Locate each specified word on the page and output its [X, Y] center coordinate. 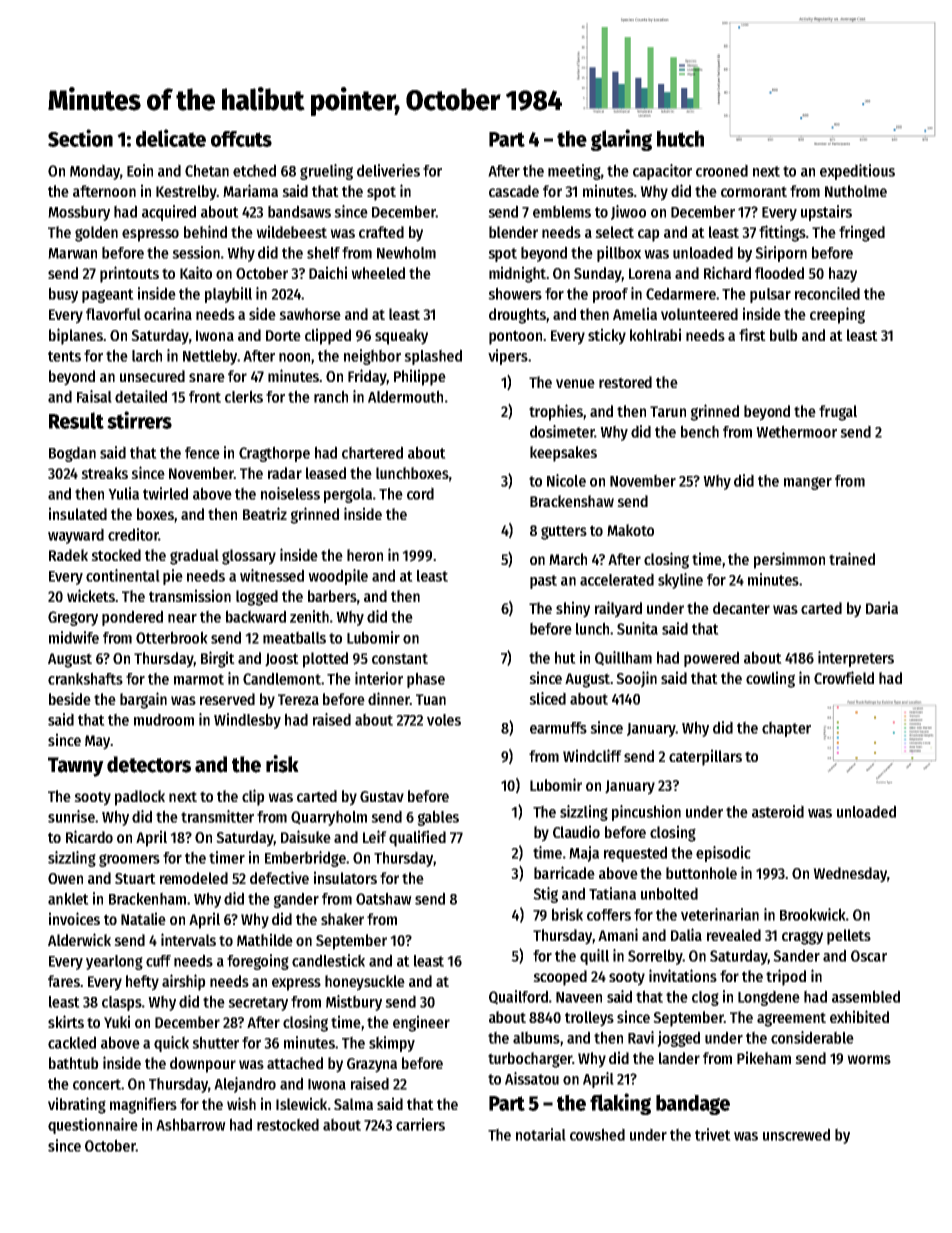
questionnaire [93, 1126]
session [196, 252]
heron [365, 555]
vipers [508, 357]
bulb [784, 335]
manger [808, 483]
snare [207, 377]
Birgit [218, 659]
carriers [420, 1124]
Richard [727, 272]
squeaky [401, 337]
